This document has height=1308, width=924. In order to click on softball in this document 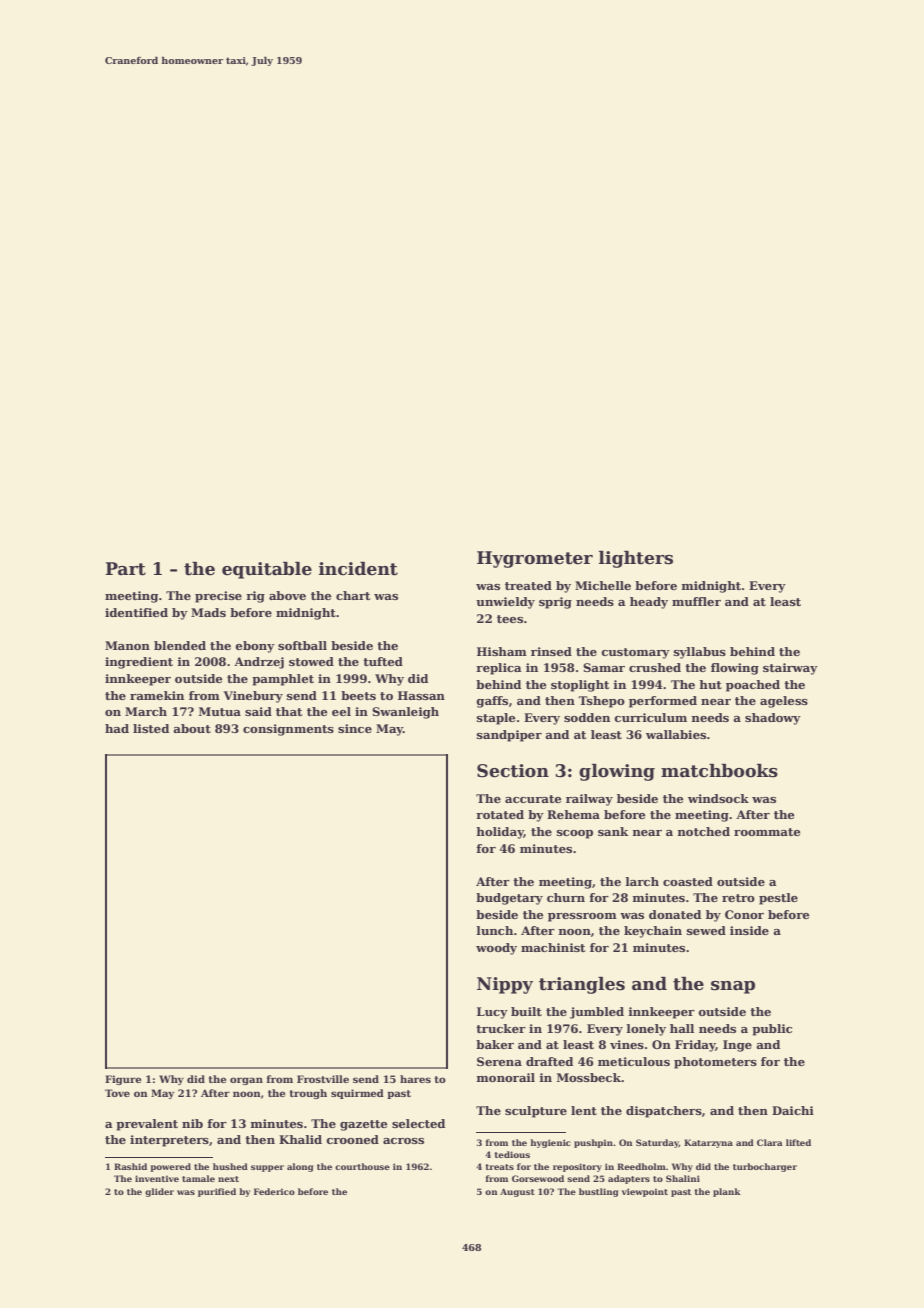, I will do `click(302, 645)`.
